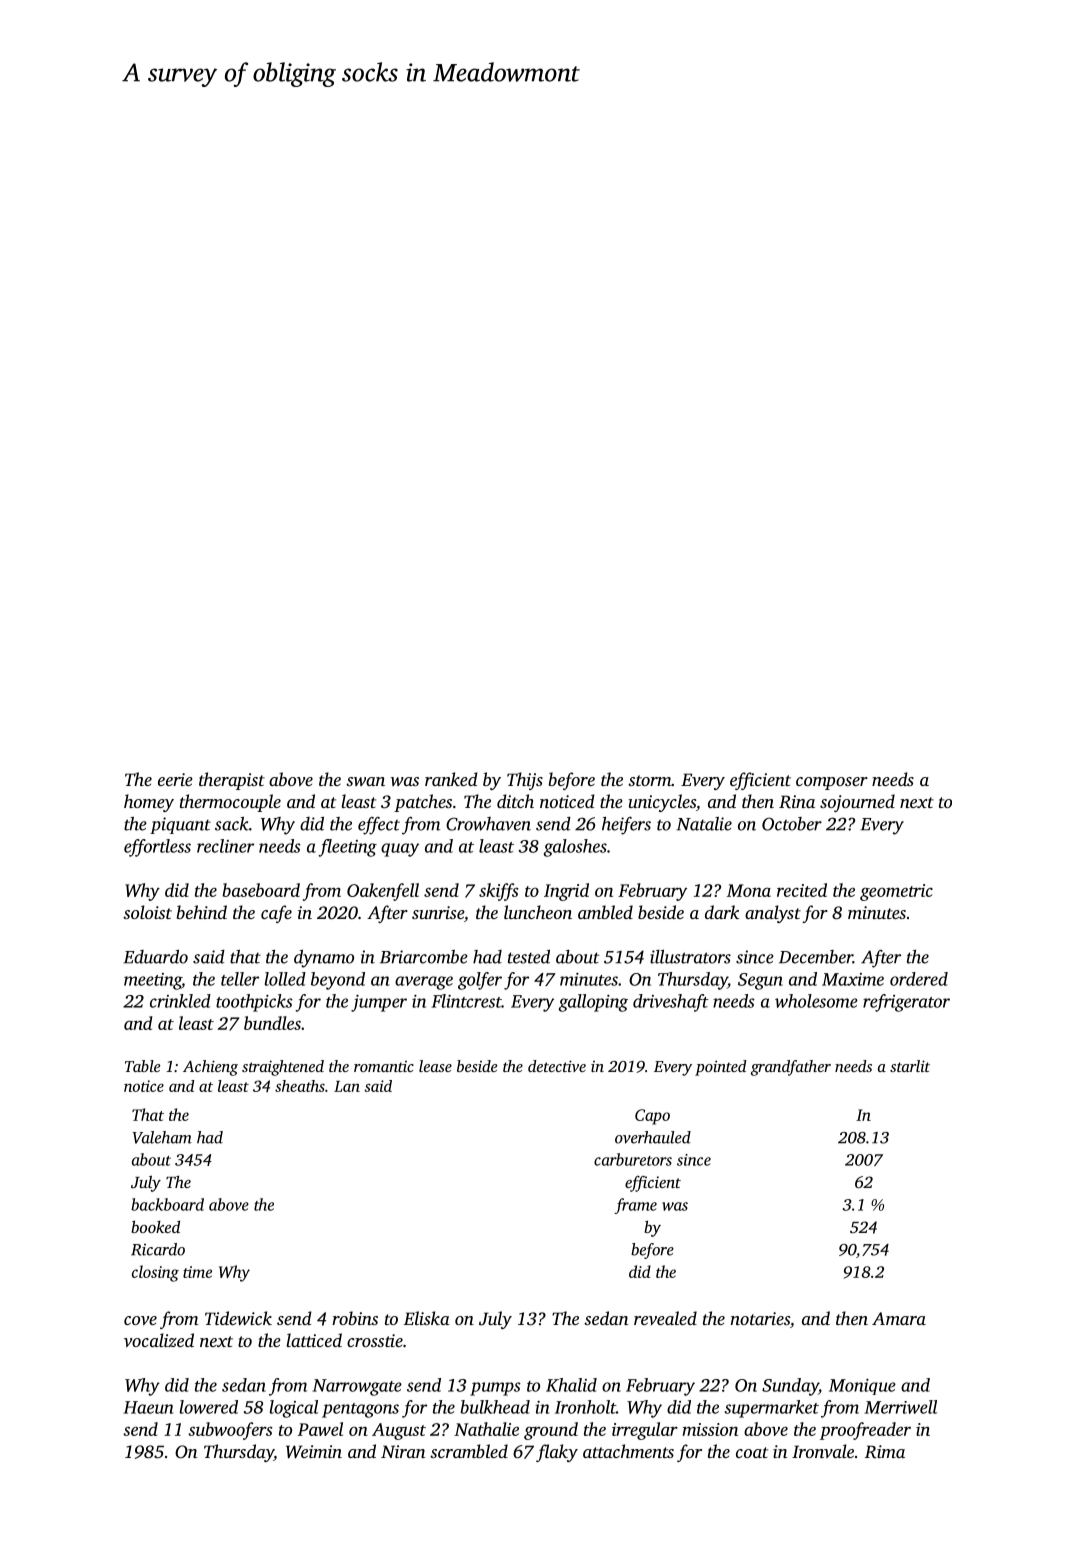 This page has height=1542, width=1090. Describe the element at coordinates (197, 1272) in the page. I see `time` at that location.
